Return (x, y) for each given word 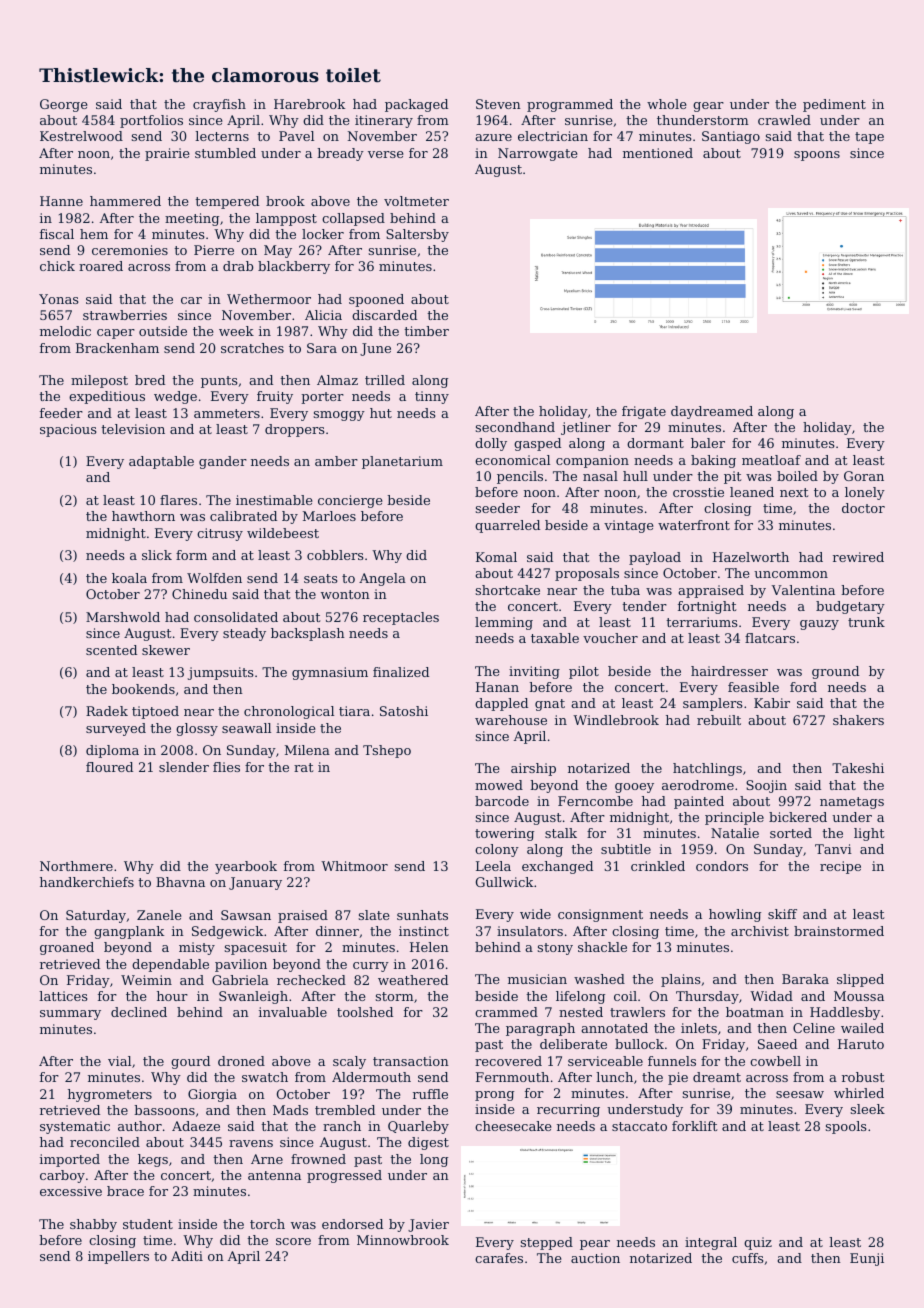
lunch (614, 1077)
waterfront (694, 525)
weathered (413, 980)
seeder (497, 508)
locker (323, 234)
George (64, 105)
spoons (817, 156)
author (140, 1126)
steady (244, 634)
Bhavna (180, 882)
